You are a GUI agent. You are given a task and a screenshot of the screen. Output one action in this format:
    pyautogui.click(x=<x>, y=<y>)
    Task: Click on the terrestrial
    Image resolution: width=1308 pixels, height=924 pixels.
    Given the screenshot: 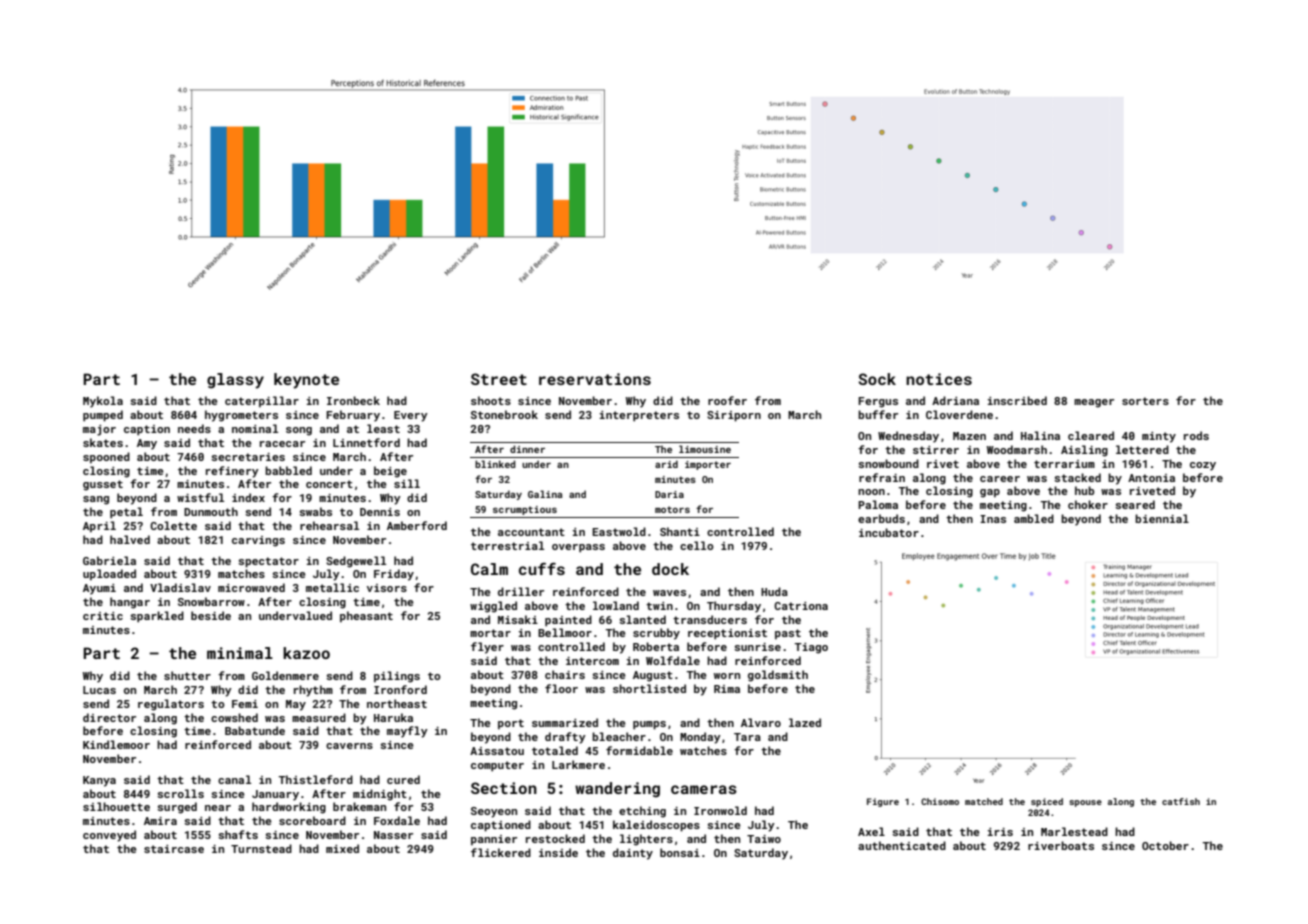 What is the action you would take?
    pyautogui.click(x=507, y=545)
